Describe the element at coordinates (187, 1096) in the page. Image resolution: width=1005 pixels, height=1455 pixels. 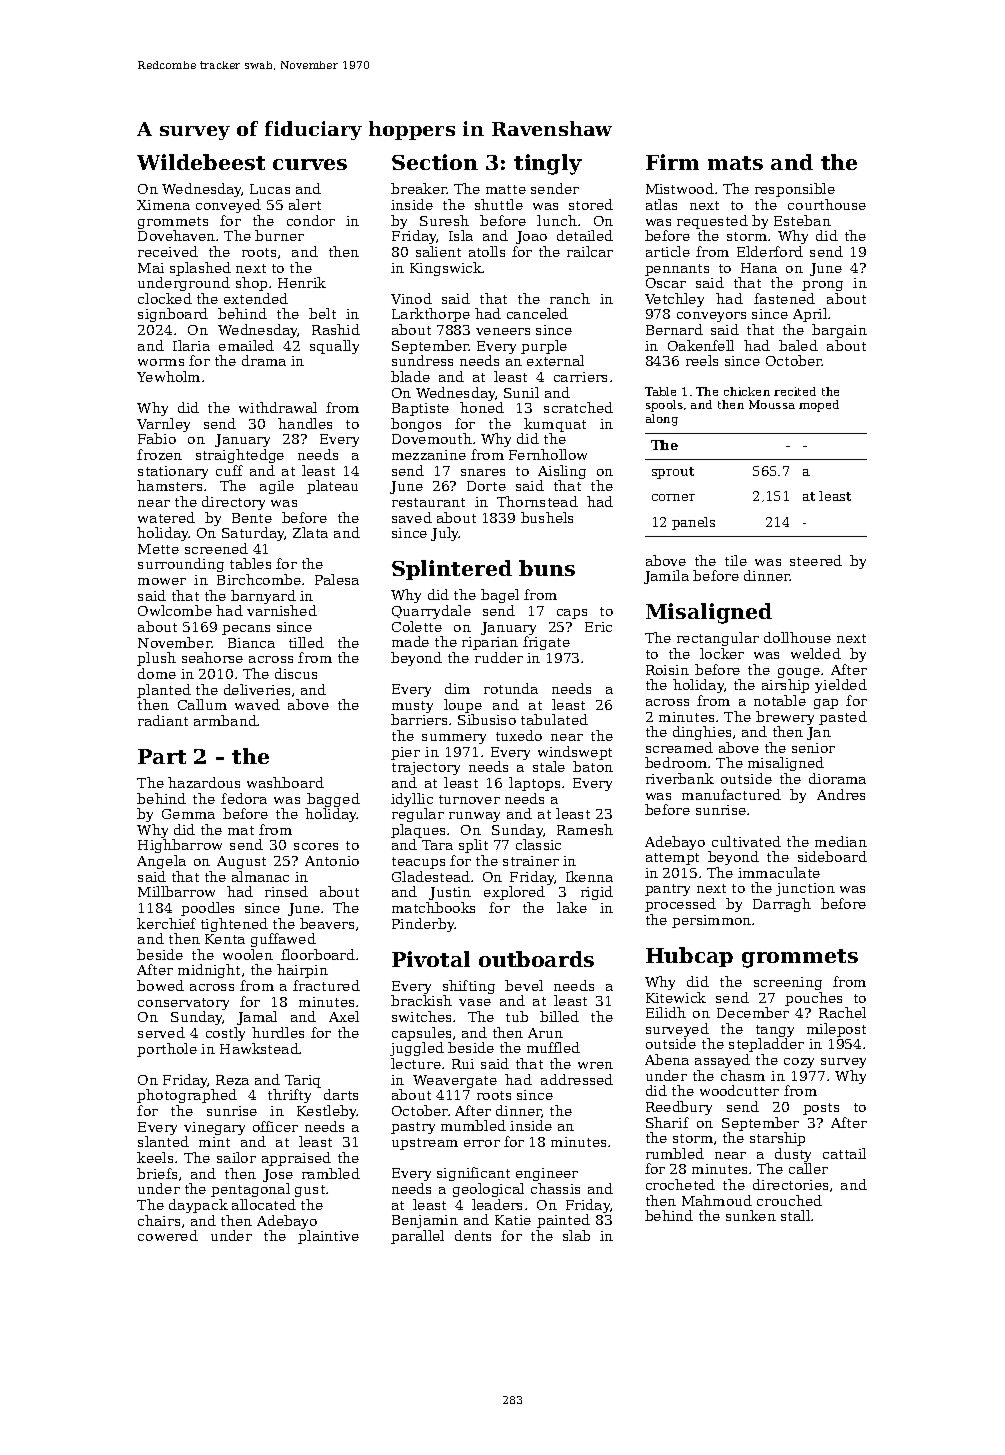
I see `photographed` at that location.
